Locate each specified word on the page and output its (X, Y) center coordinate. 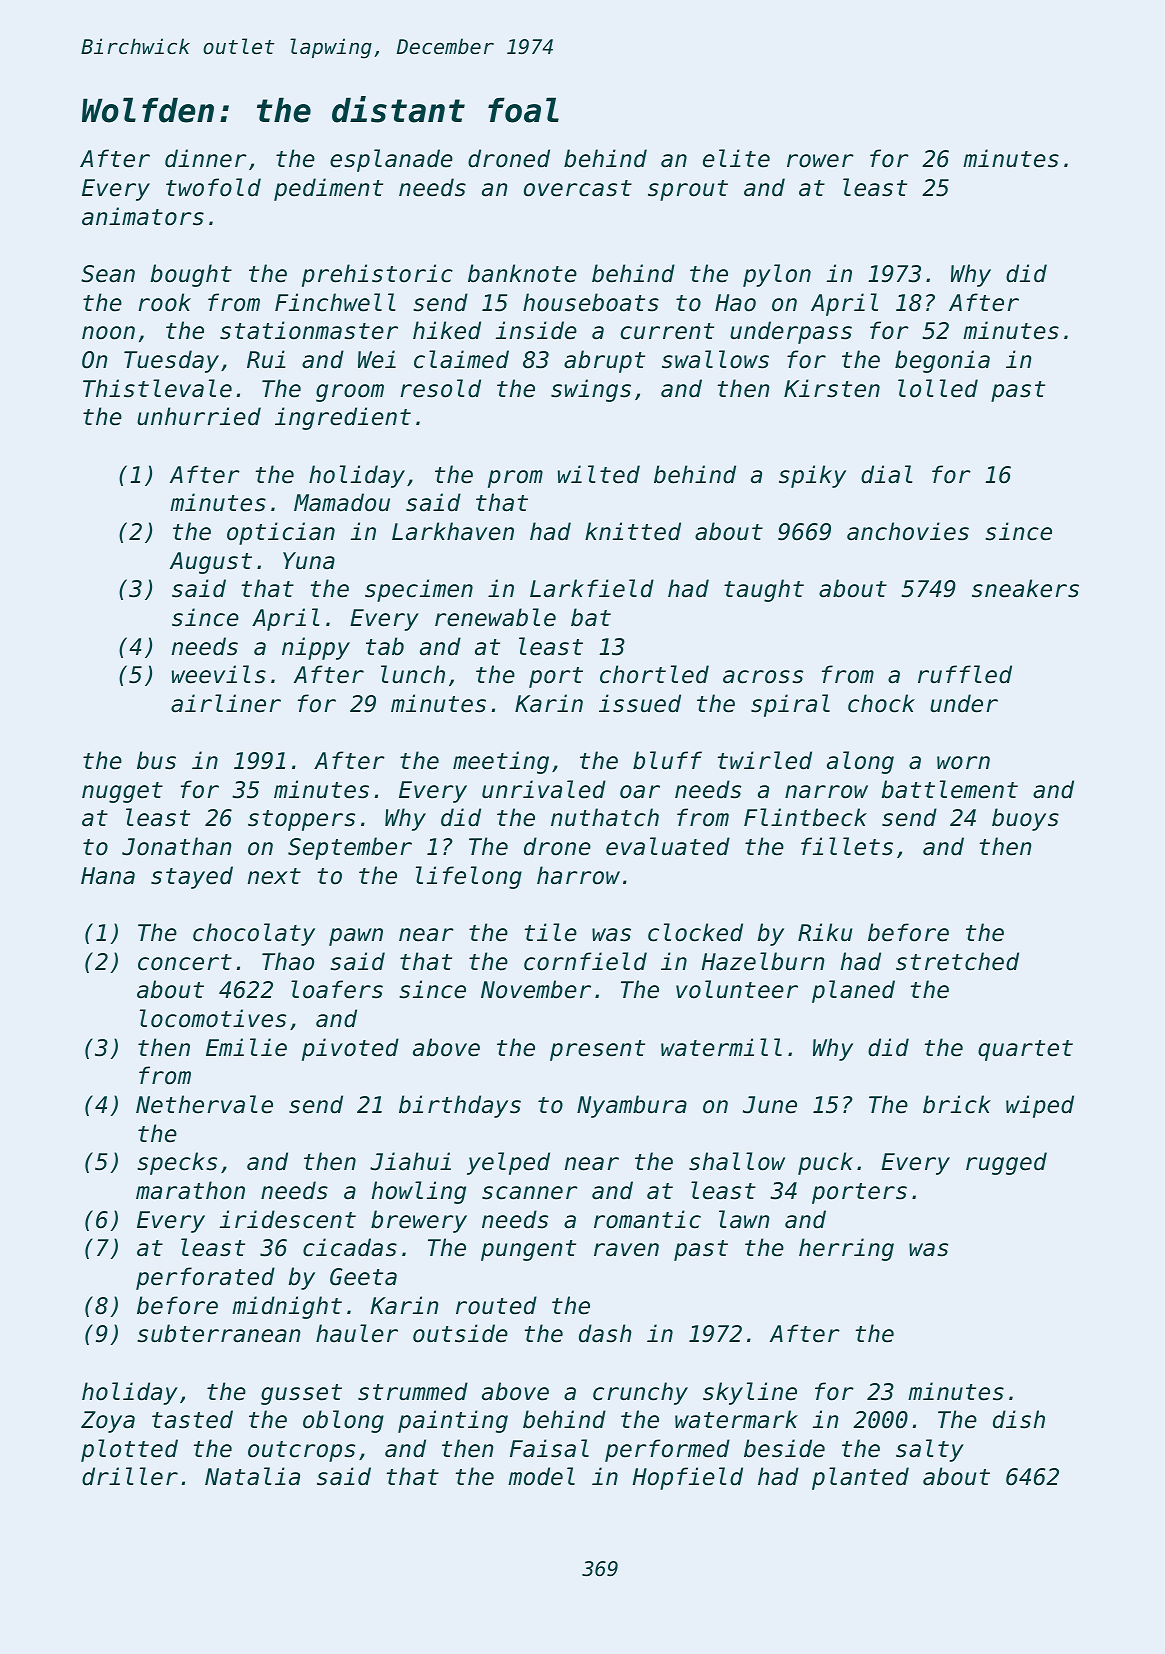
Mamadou (342, 502)
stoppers (301, 820)
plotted (129, 1450)
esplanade (391, 160)
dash (605, 1333)
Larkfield (592, 588)
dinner (206, 158)
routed (496, 1305)
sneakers (1025, 588)
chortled (654, 674)
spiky (812, 476)
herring (846, 1249)
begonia (942, 361)
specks (177, 1163)
